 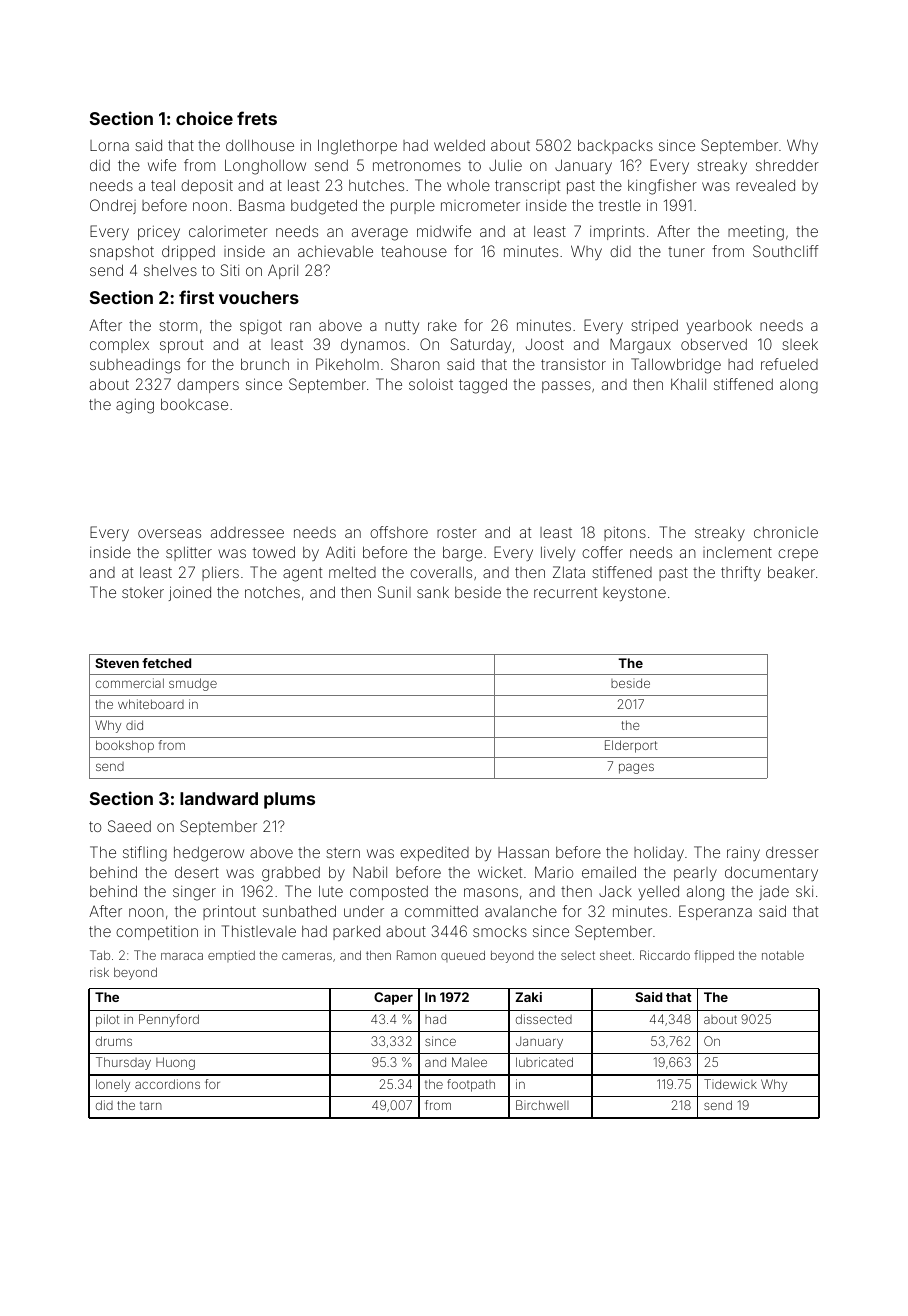 I want to click on Saeed, so click(x=129, y=826).
